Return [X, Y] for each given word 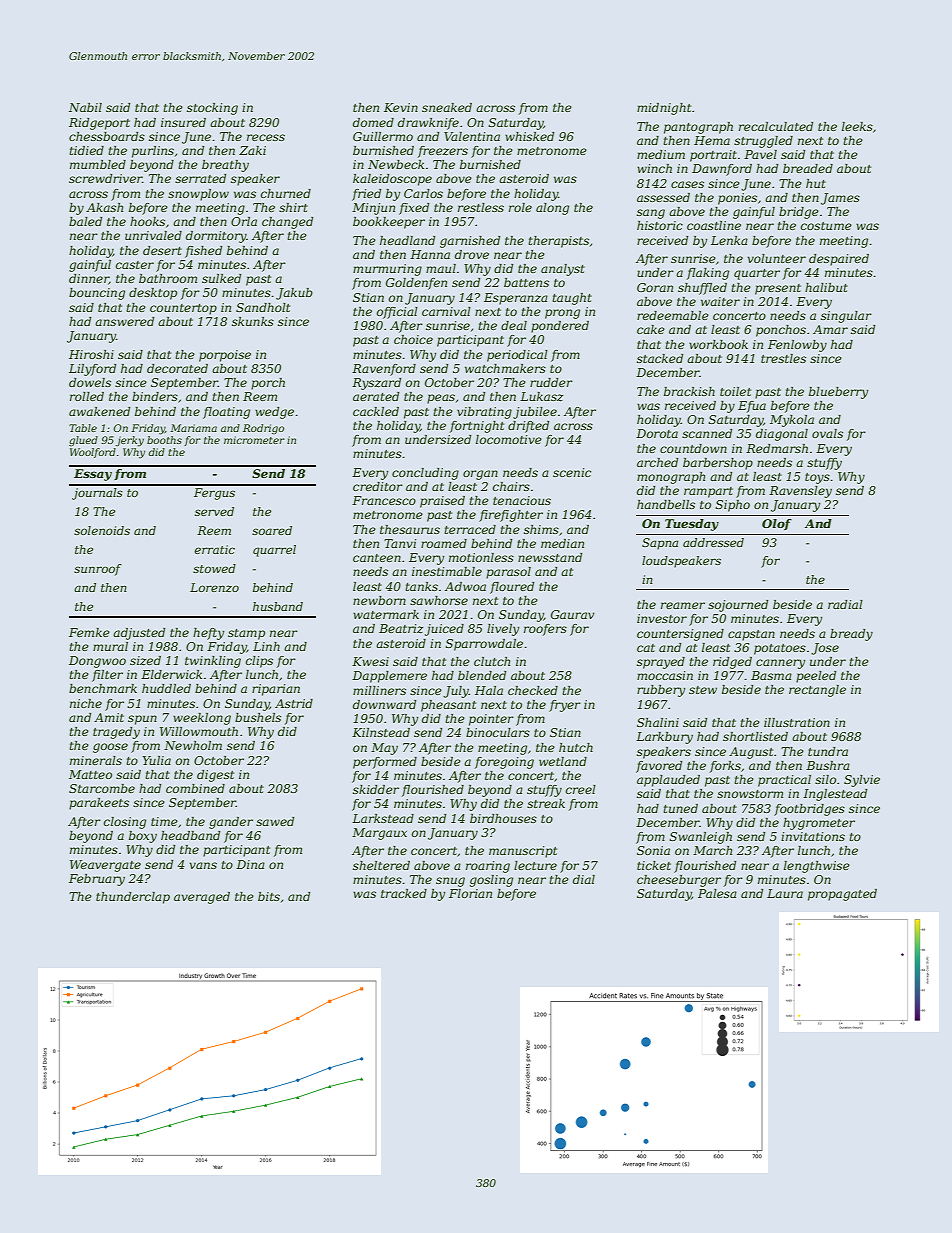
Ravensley [800, 492]
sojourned [738, 606]
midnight [664, 109]
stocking [212, 109]
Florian [470, 893]
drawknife [428, 124]
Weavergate [105, 866]
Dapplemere [389, 677]
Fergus [214, 494]
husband [278, 606]
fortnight [477, 427]
